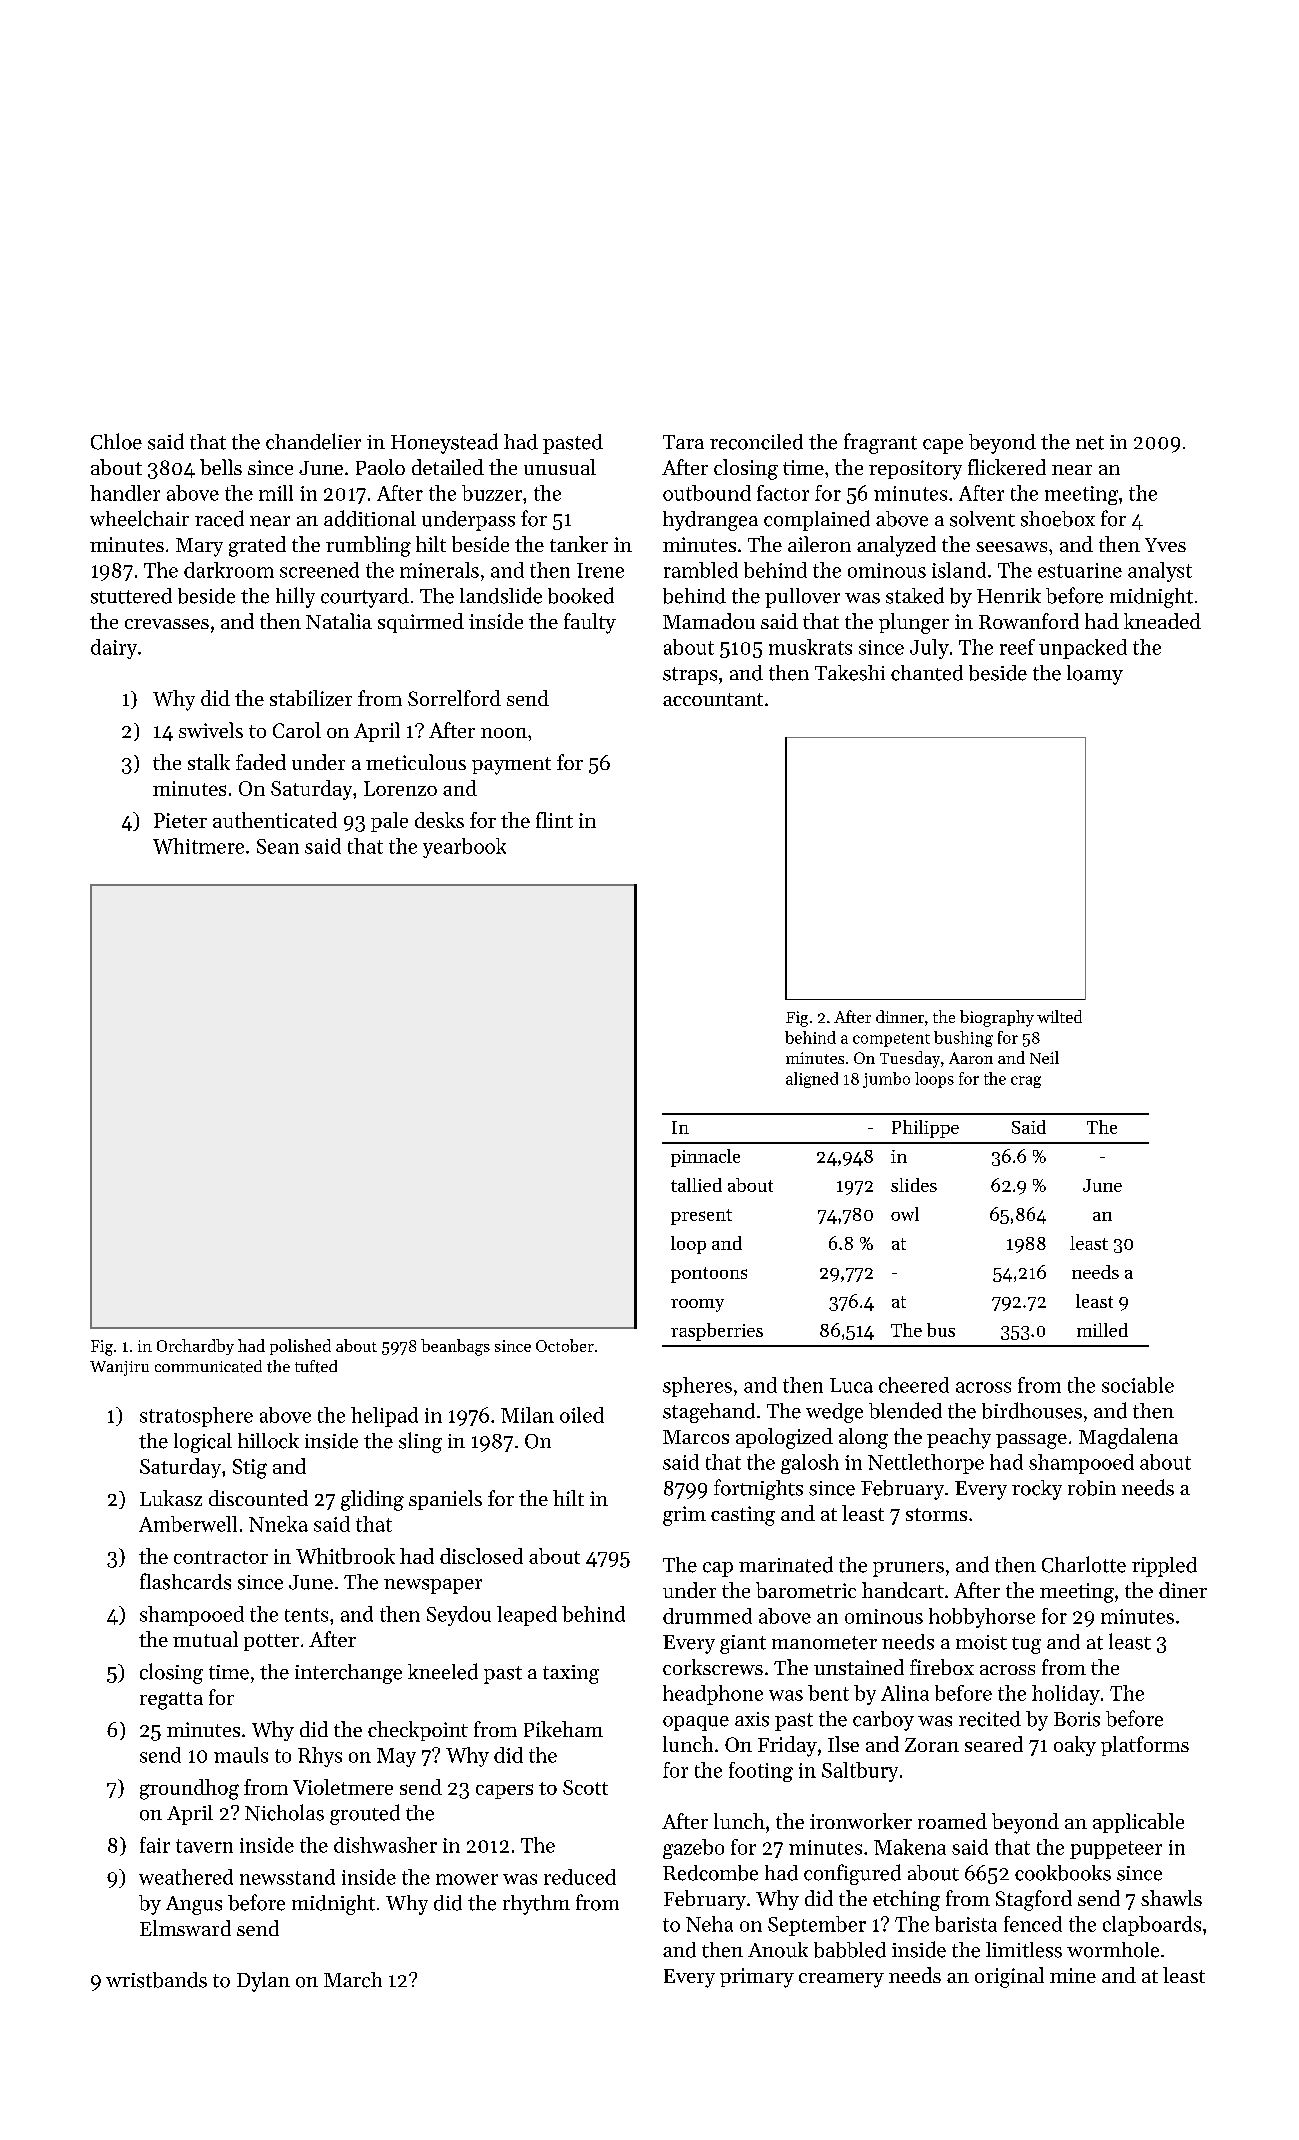 The image size is (1299, 2140). I want to click on flickered, so click(1007, 467).
